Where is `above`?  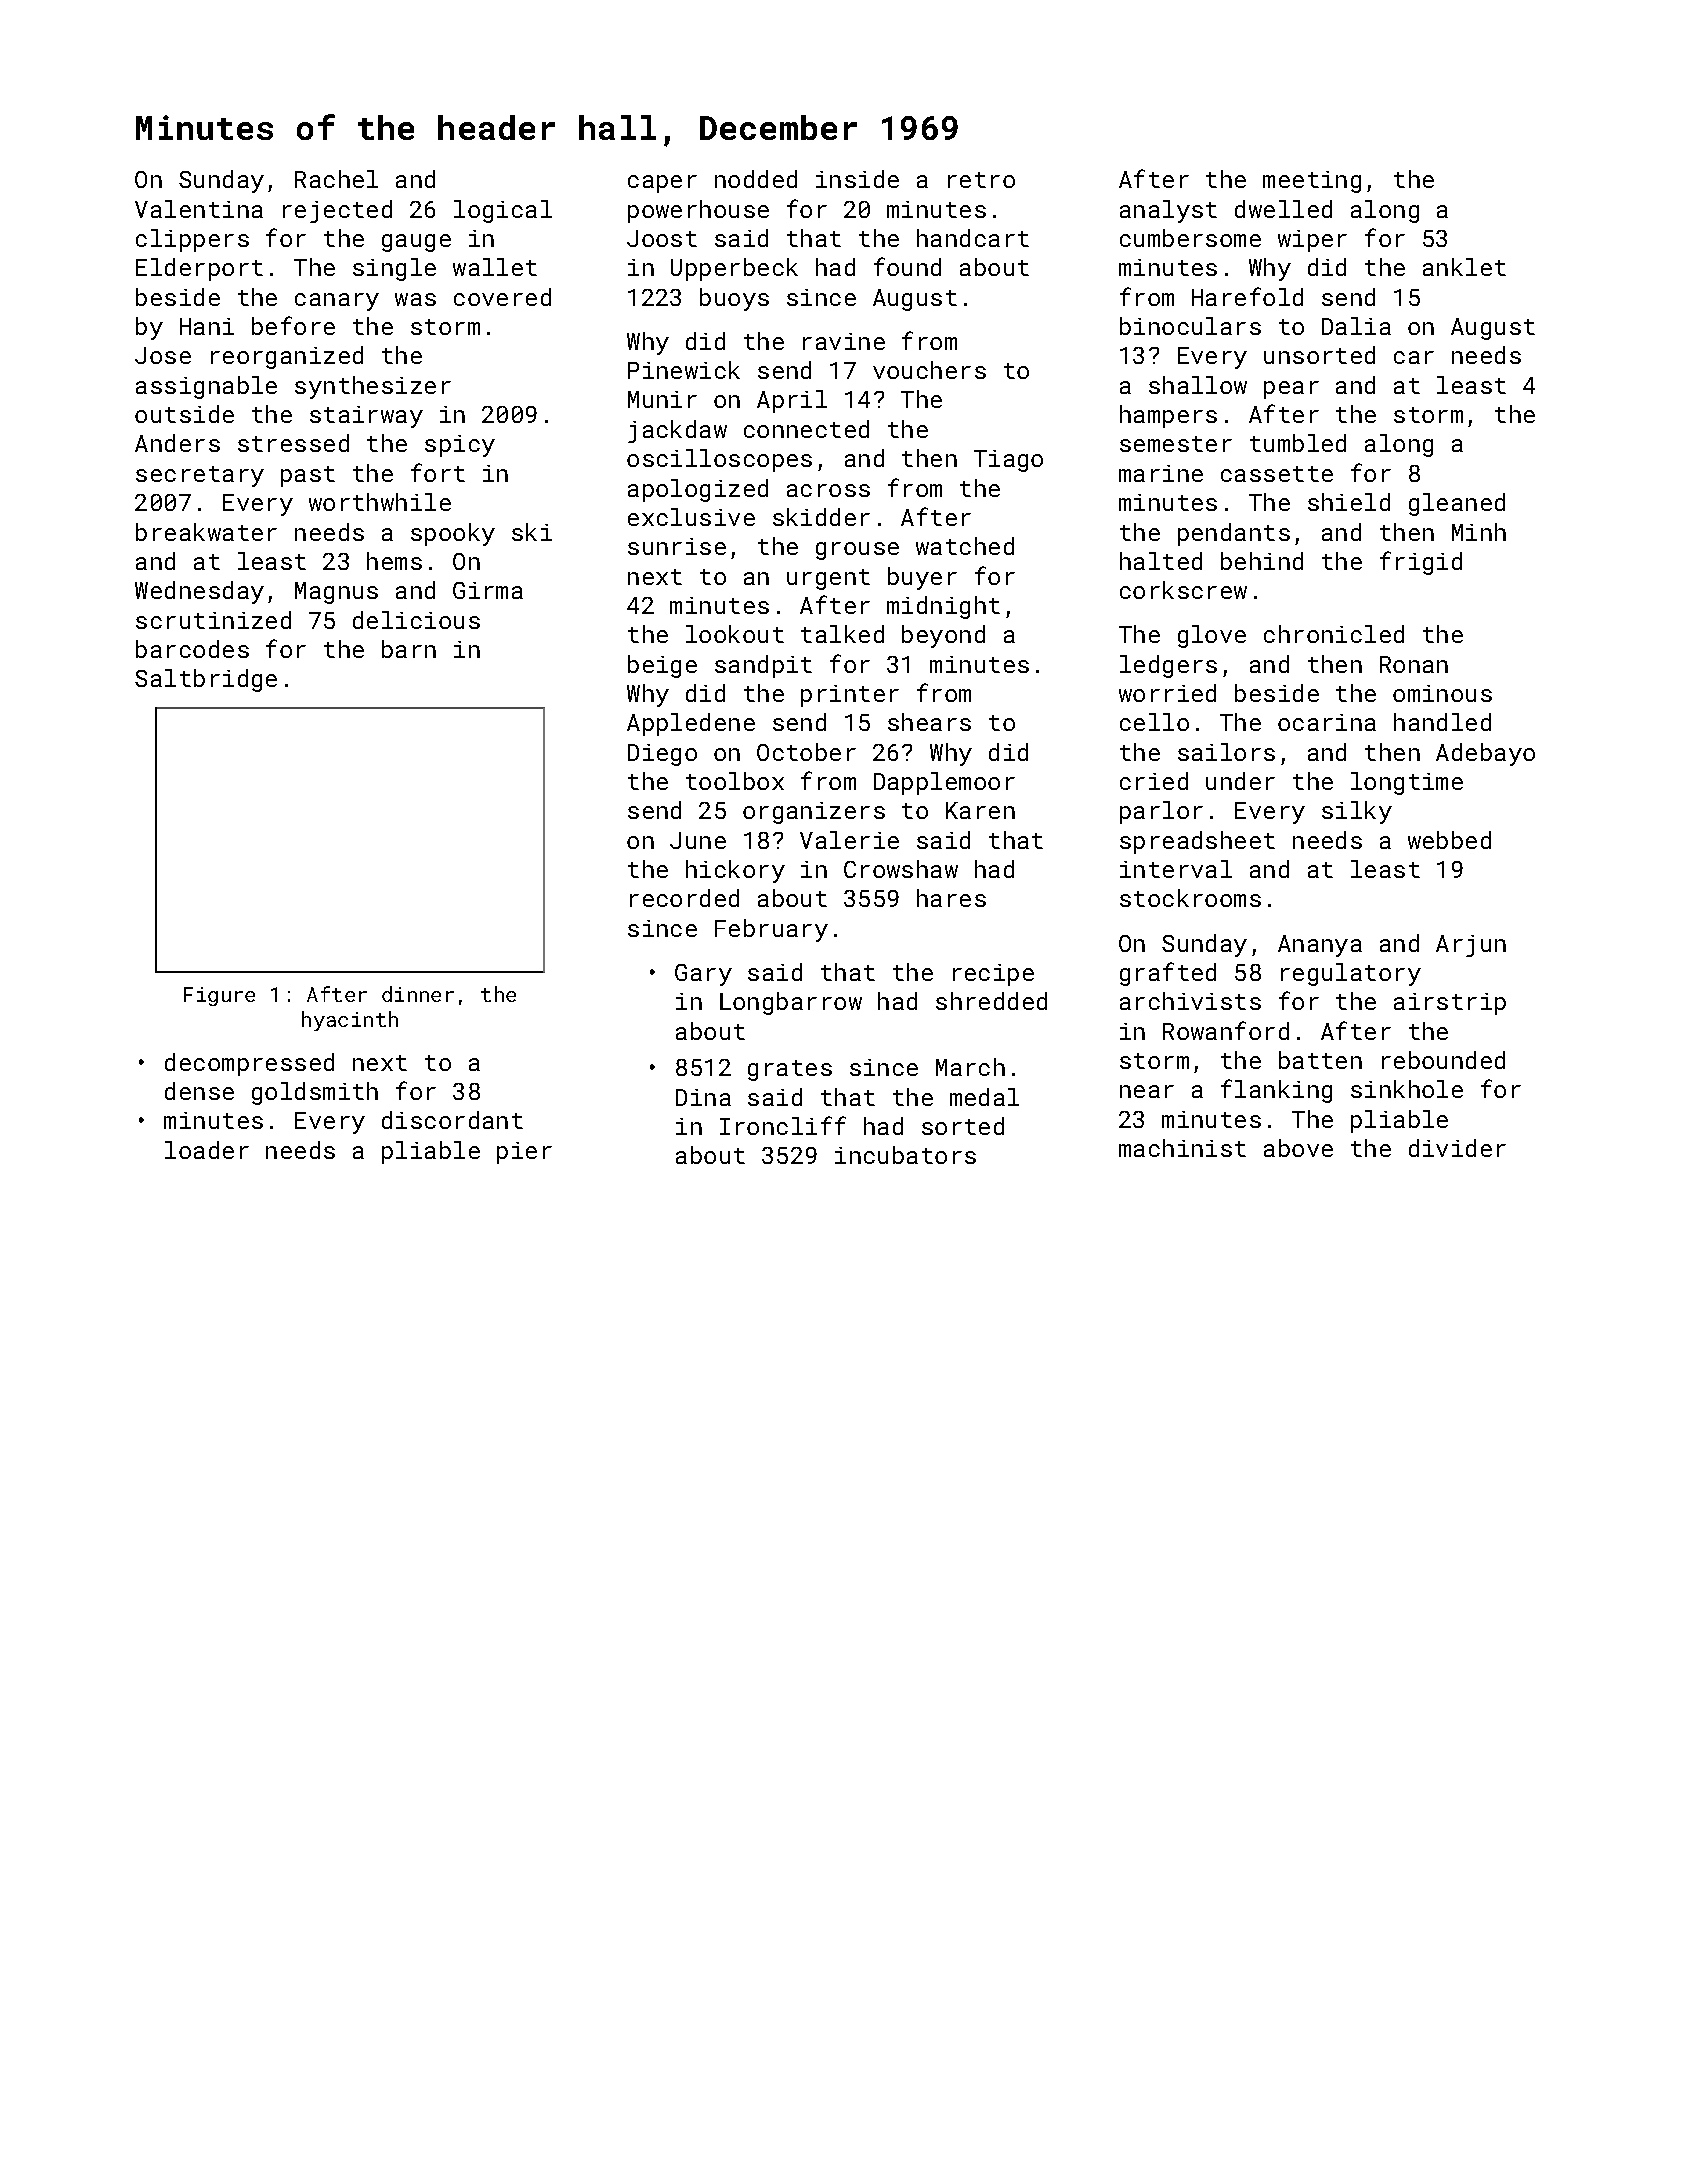 above is located at coordinates (1298, 1148).
